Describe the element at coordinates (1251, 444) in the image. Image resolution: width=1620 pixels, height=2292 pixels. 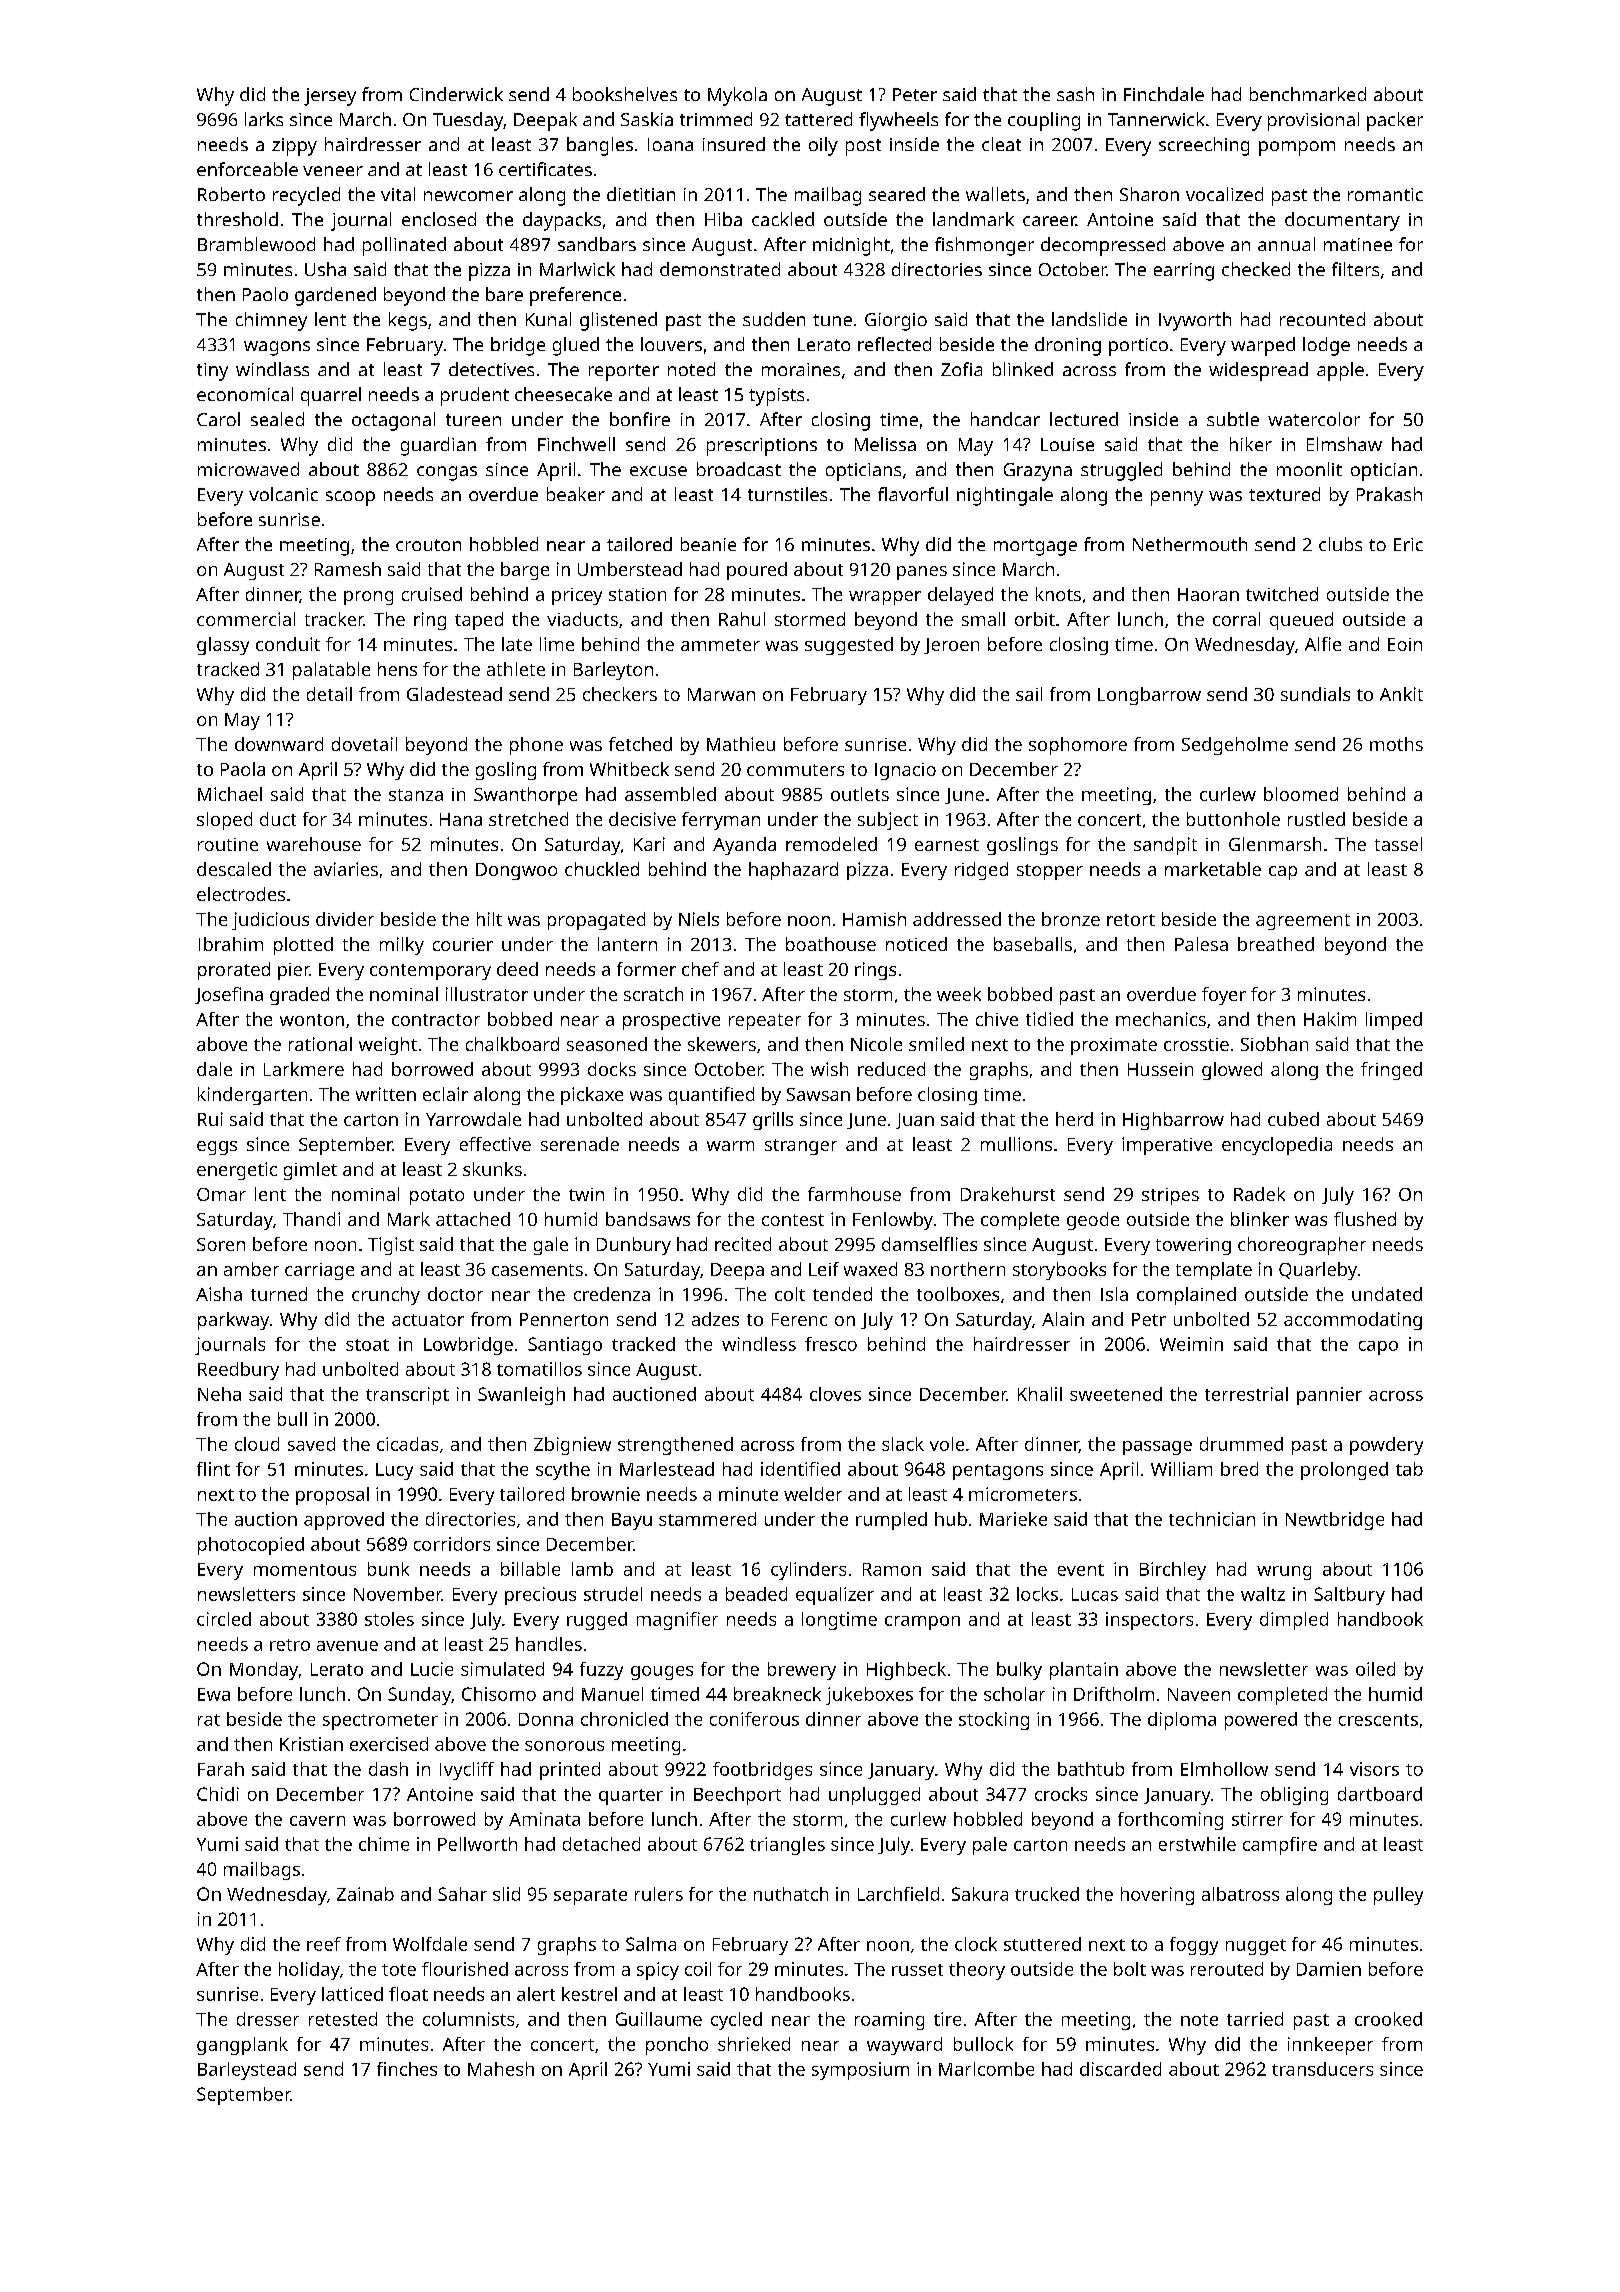
I see `hiker` at that location.
